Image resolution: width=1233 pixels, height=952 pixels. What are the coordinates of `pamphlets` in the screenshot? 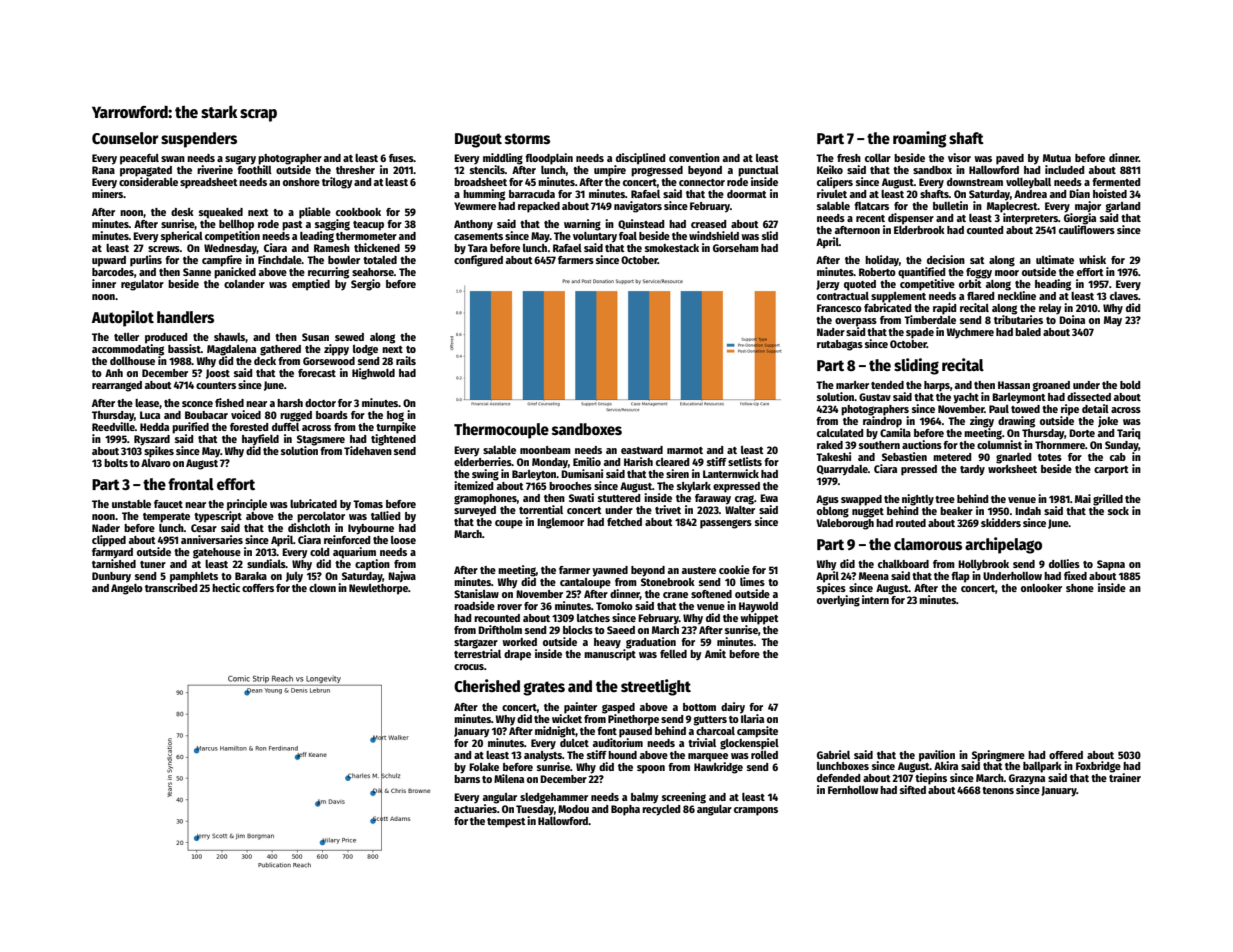 It's located at (194, 577).
